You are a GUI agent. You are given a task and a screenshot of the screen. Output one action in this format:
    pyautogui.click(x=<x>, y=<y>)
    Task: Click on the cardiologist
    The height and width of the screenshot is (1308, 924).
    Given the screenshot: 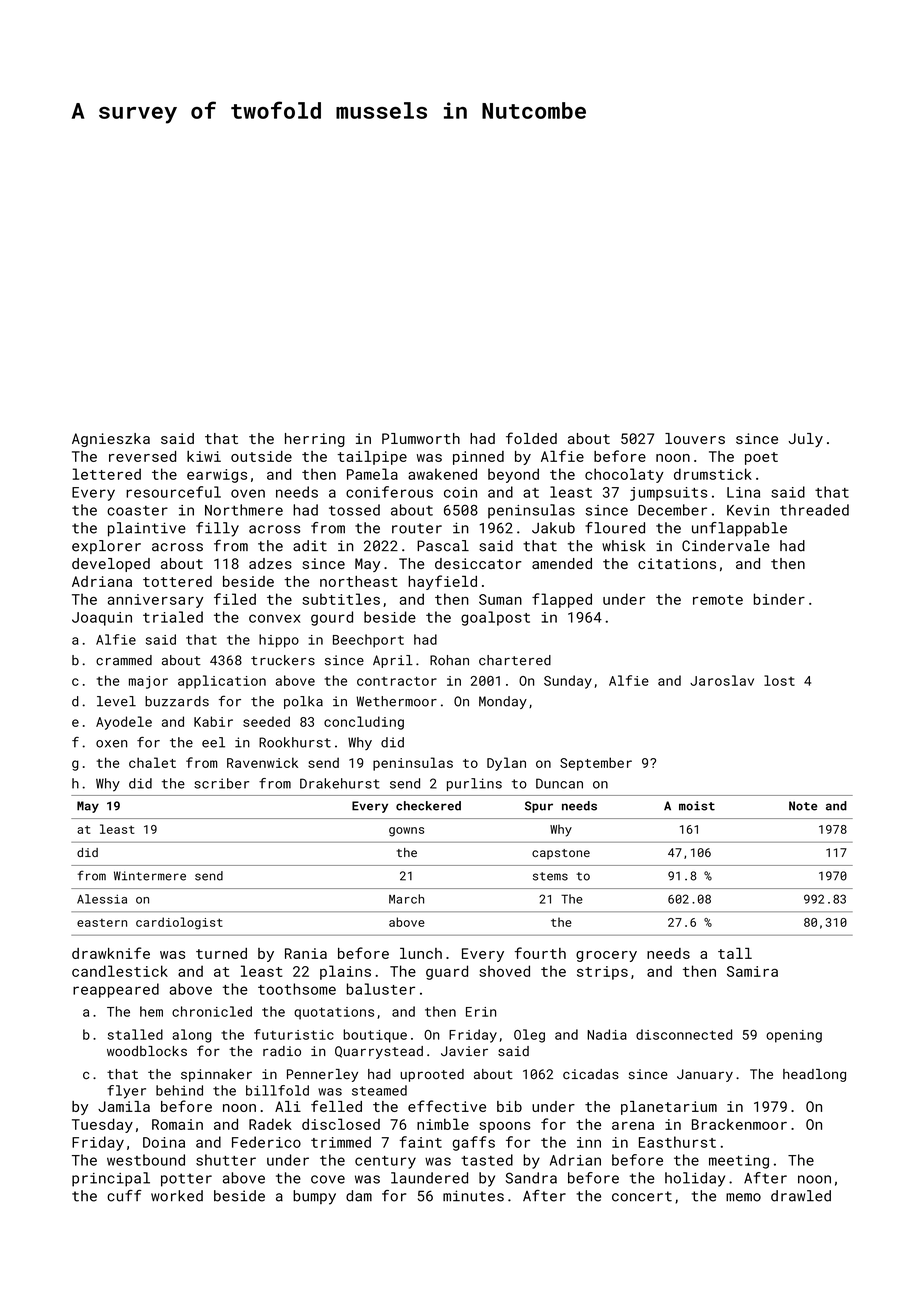 What is the action you would take?
    pyautogui.click(x=179, y=923)
